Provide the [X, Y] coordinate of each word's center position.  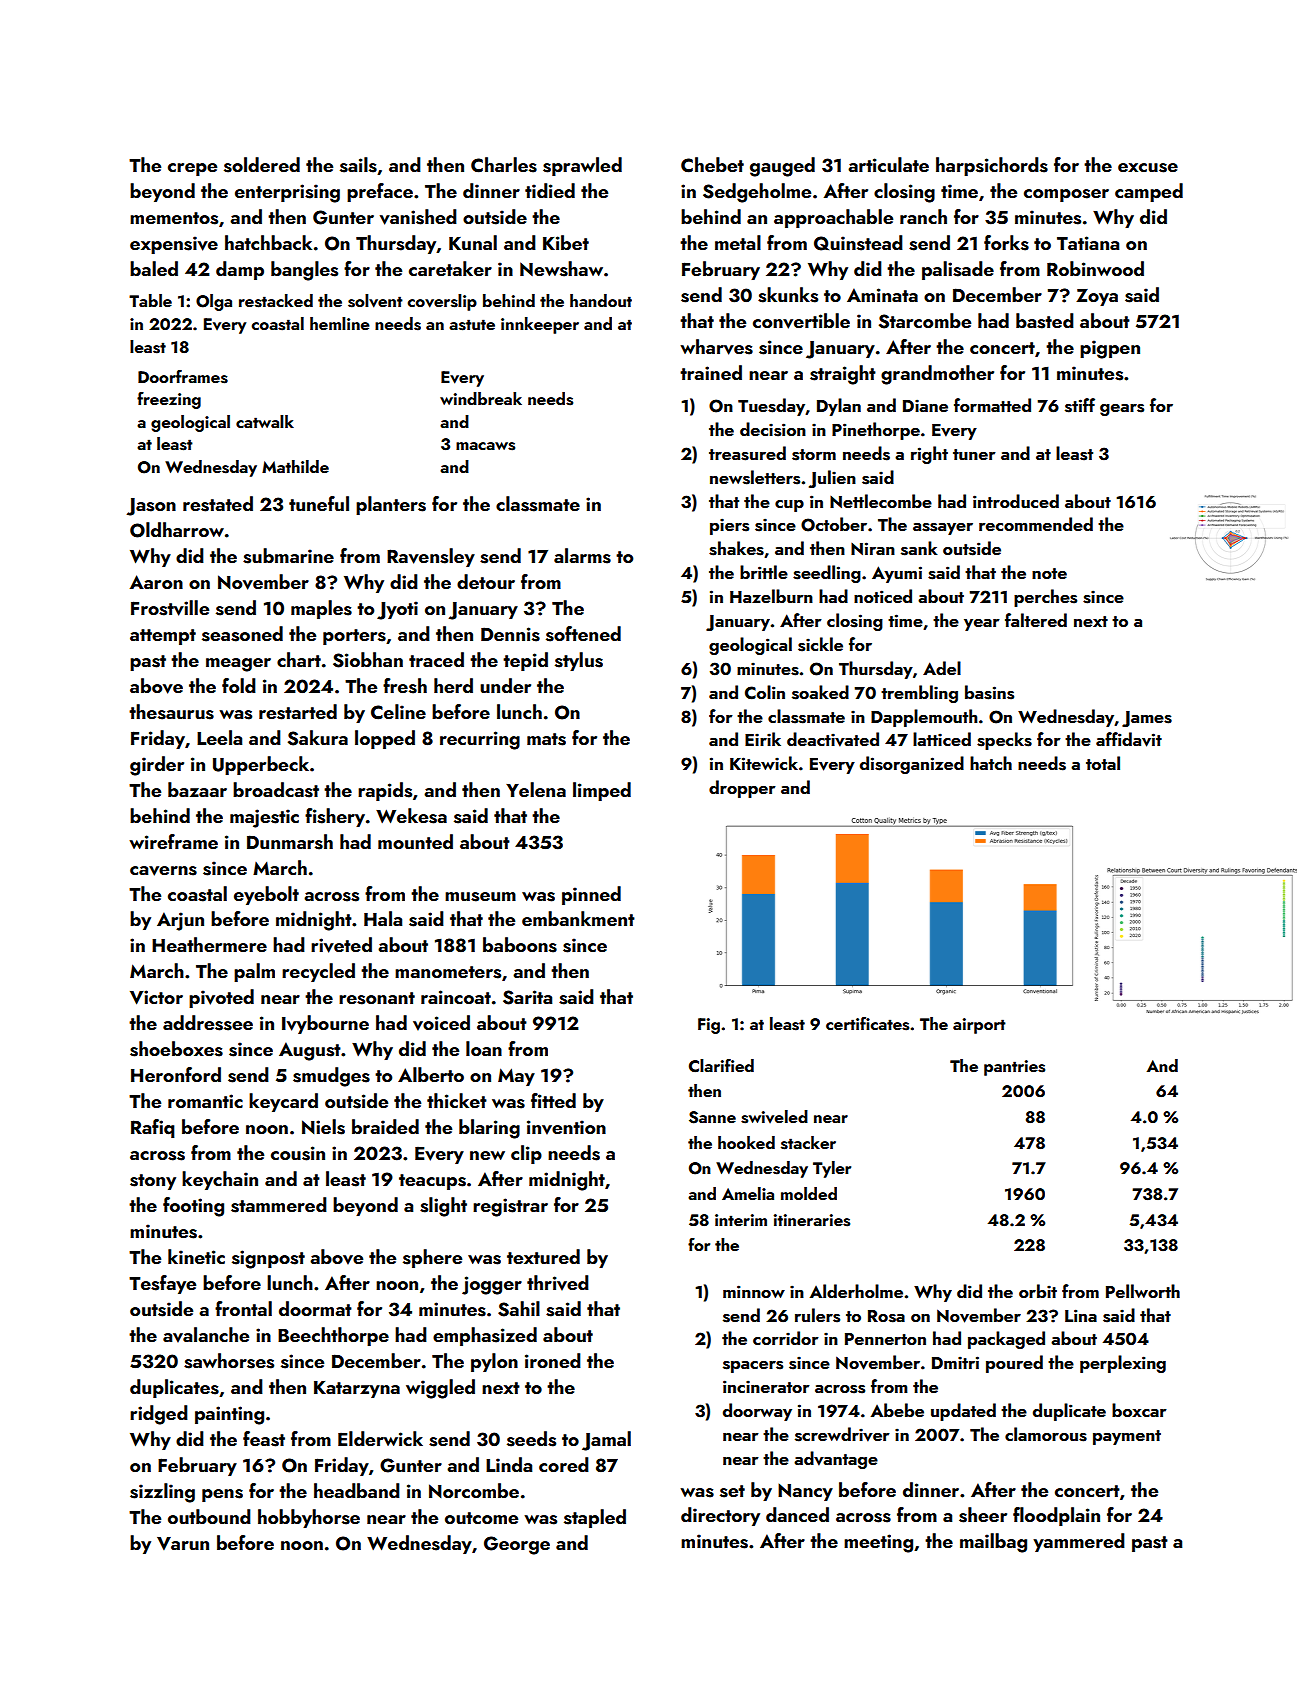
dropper [742, 789]
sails [358, 165]
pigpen [1110, 349]
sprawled [582, 166]
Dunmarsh [290, 842]
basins [989, 692]
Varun [183, 1543]
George [517, 1545]
